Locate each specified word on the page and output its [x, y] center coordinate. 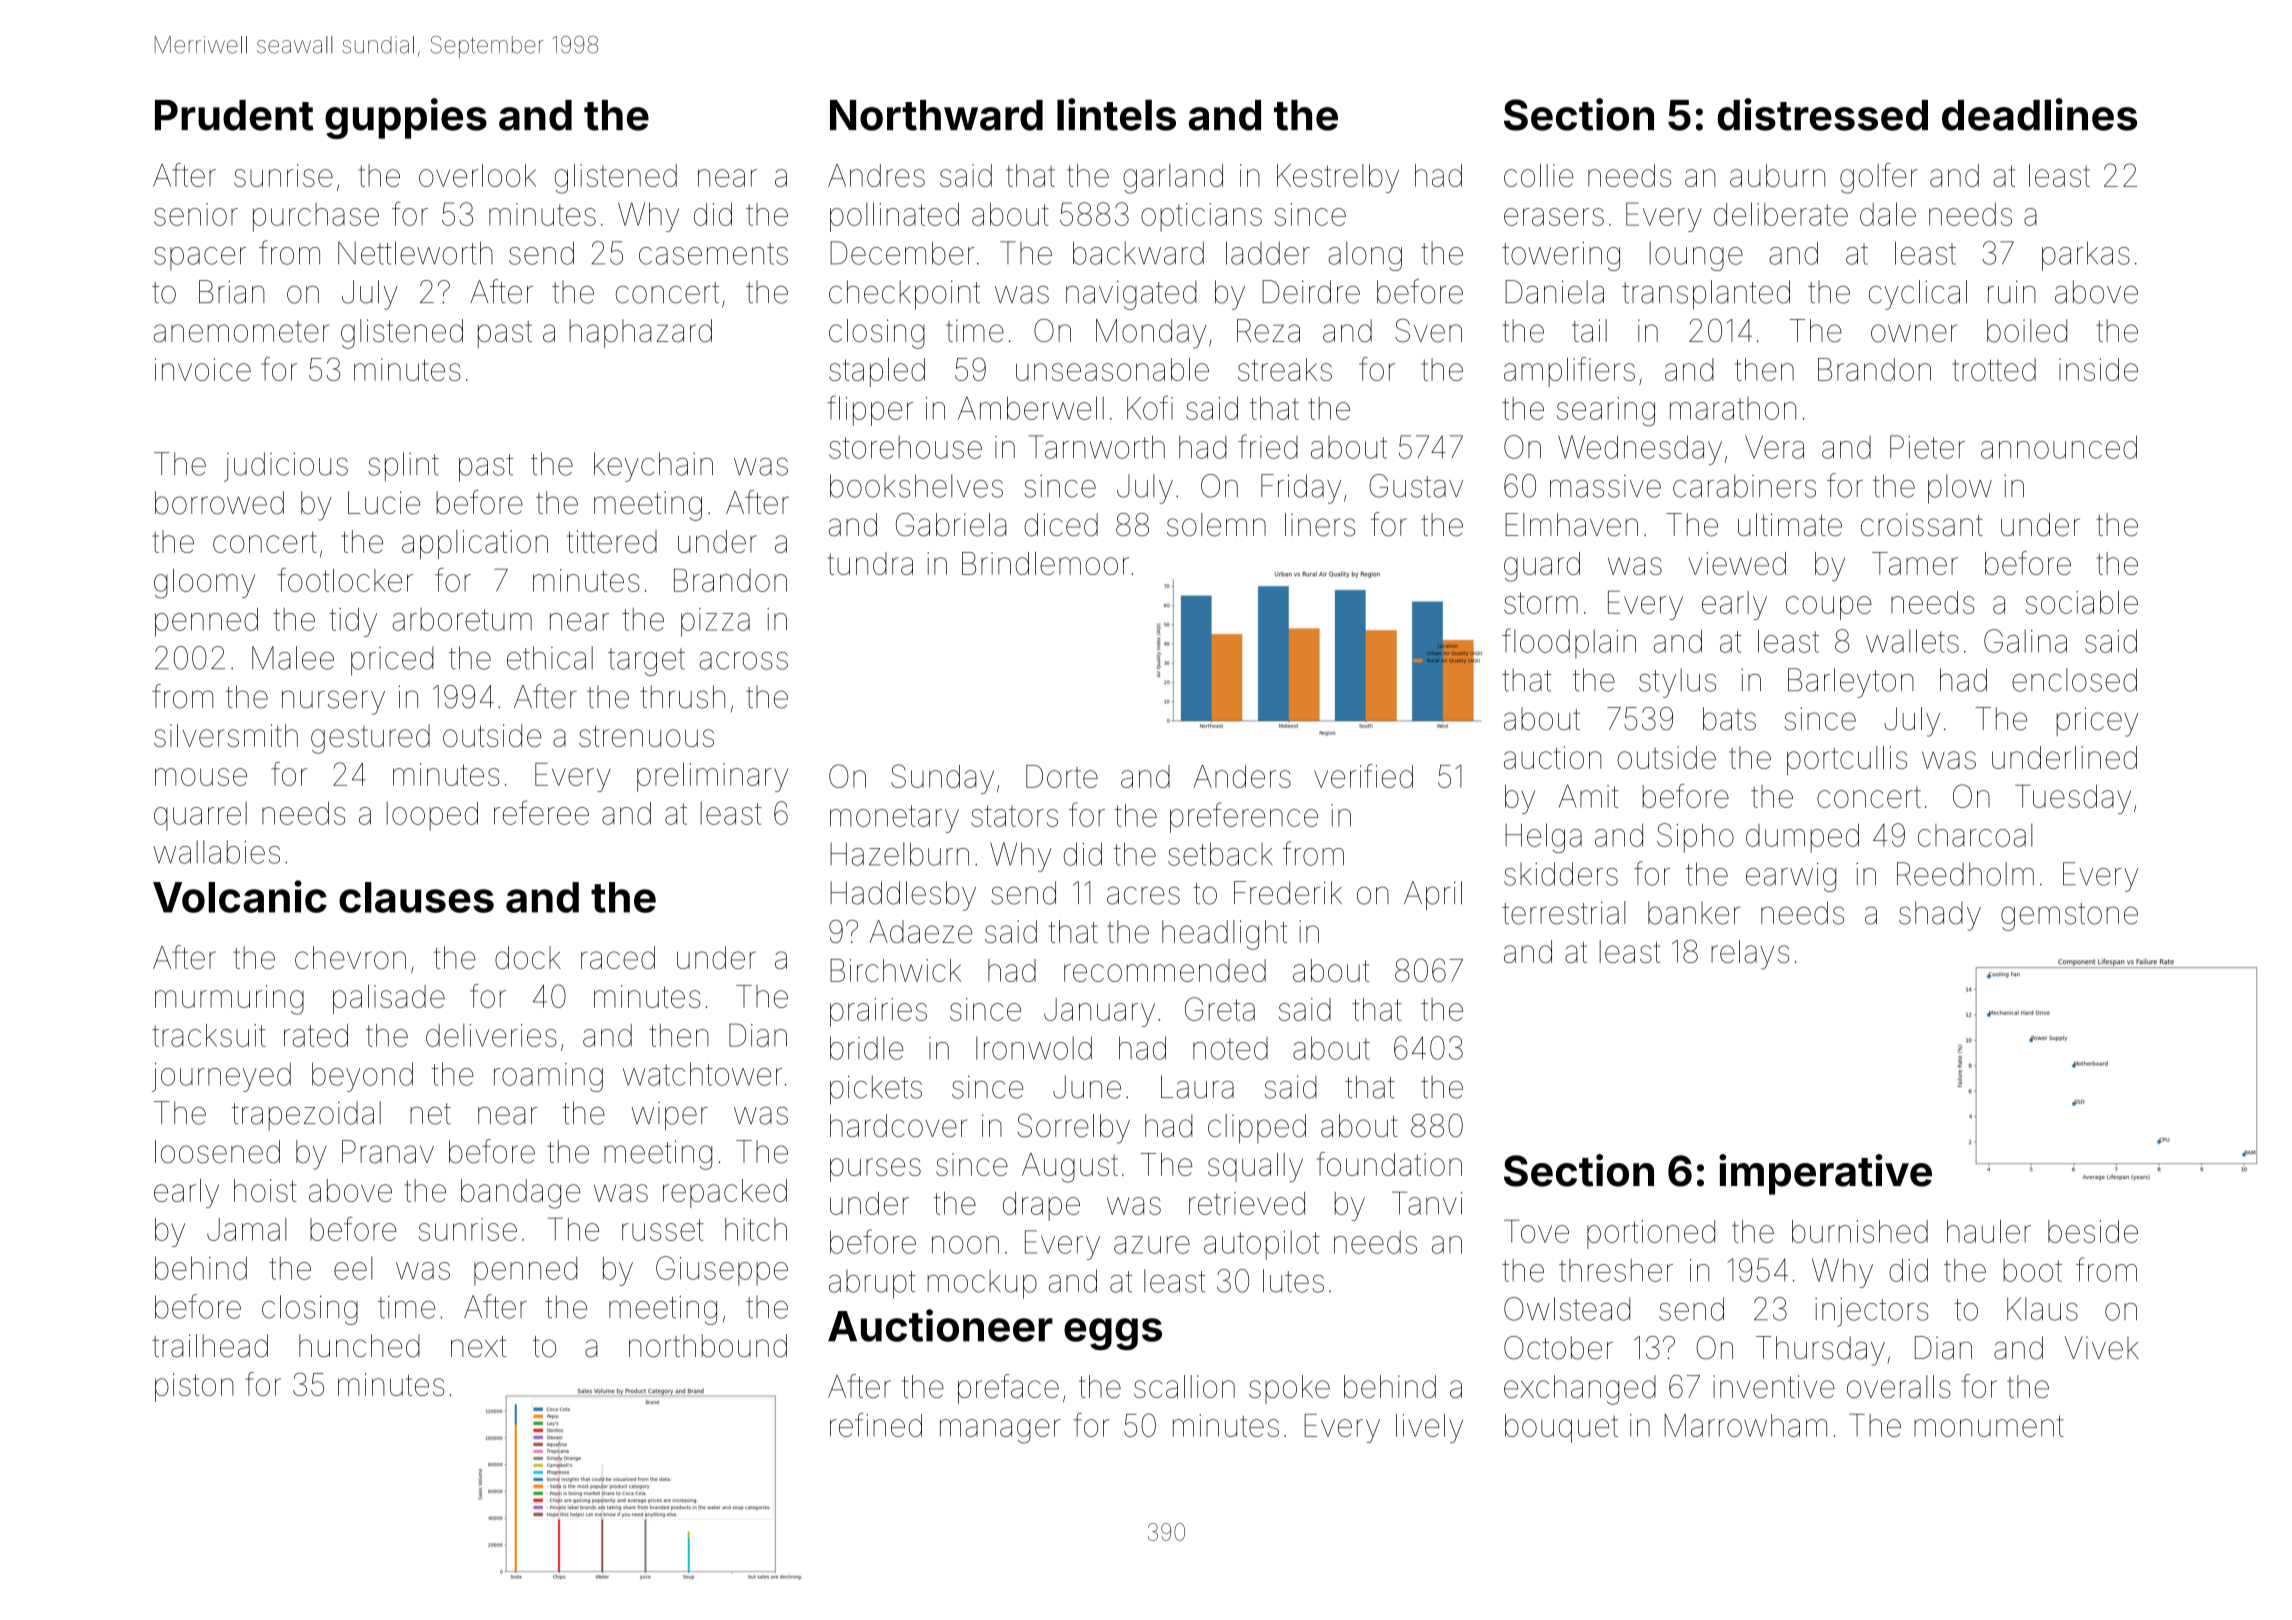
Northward [936, 115]
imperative [1825, 1174]
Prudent [234, 115]
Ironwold [1034, 1048]
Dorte [1062, 776]
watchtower [703, 1074]
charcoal [1975, 835]
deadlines [2039, 114]
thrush [682, 697]
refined [876, 1425]
